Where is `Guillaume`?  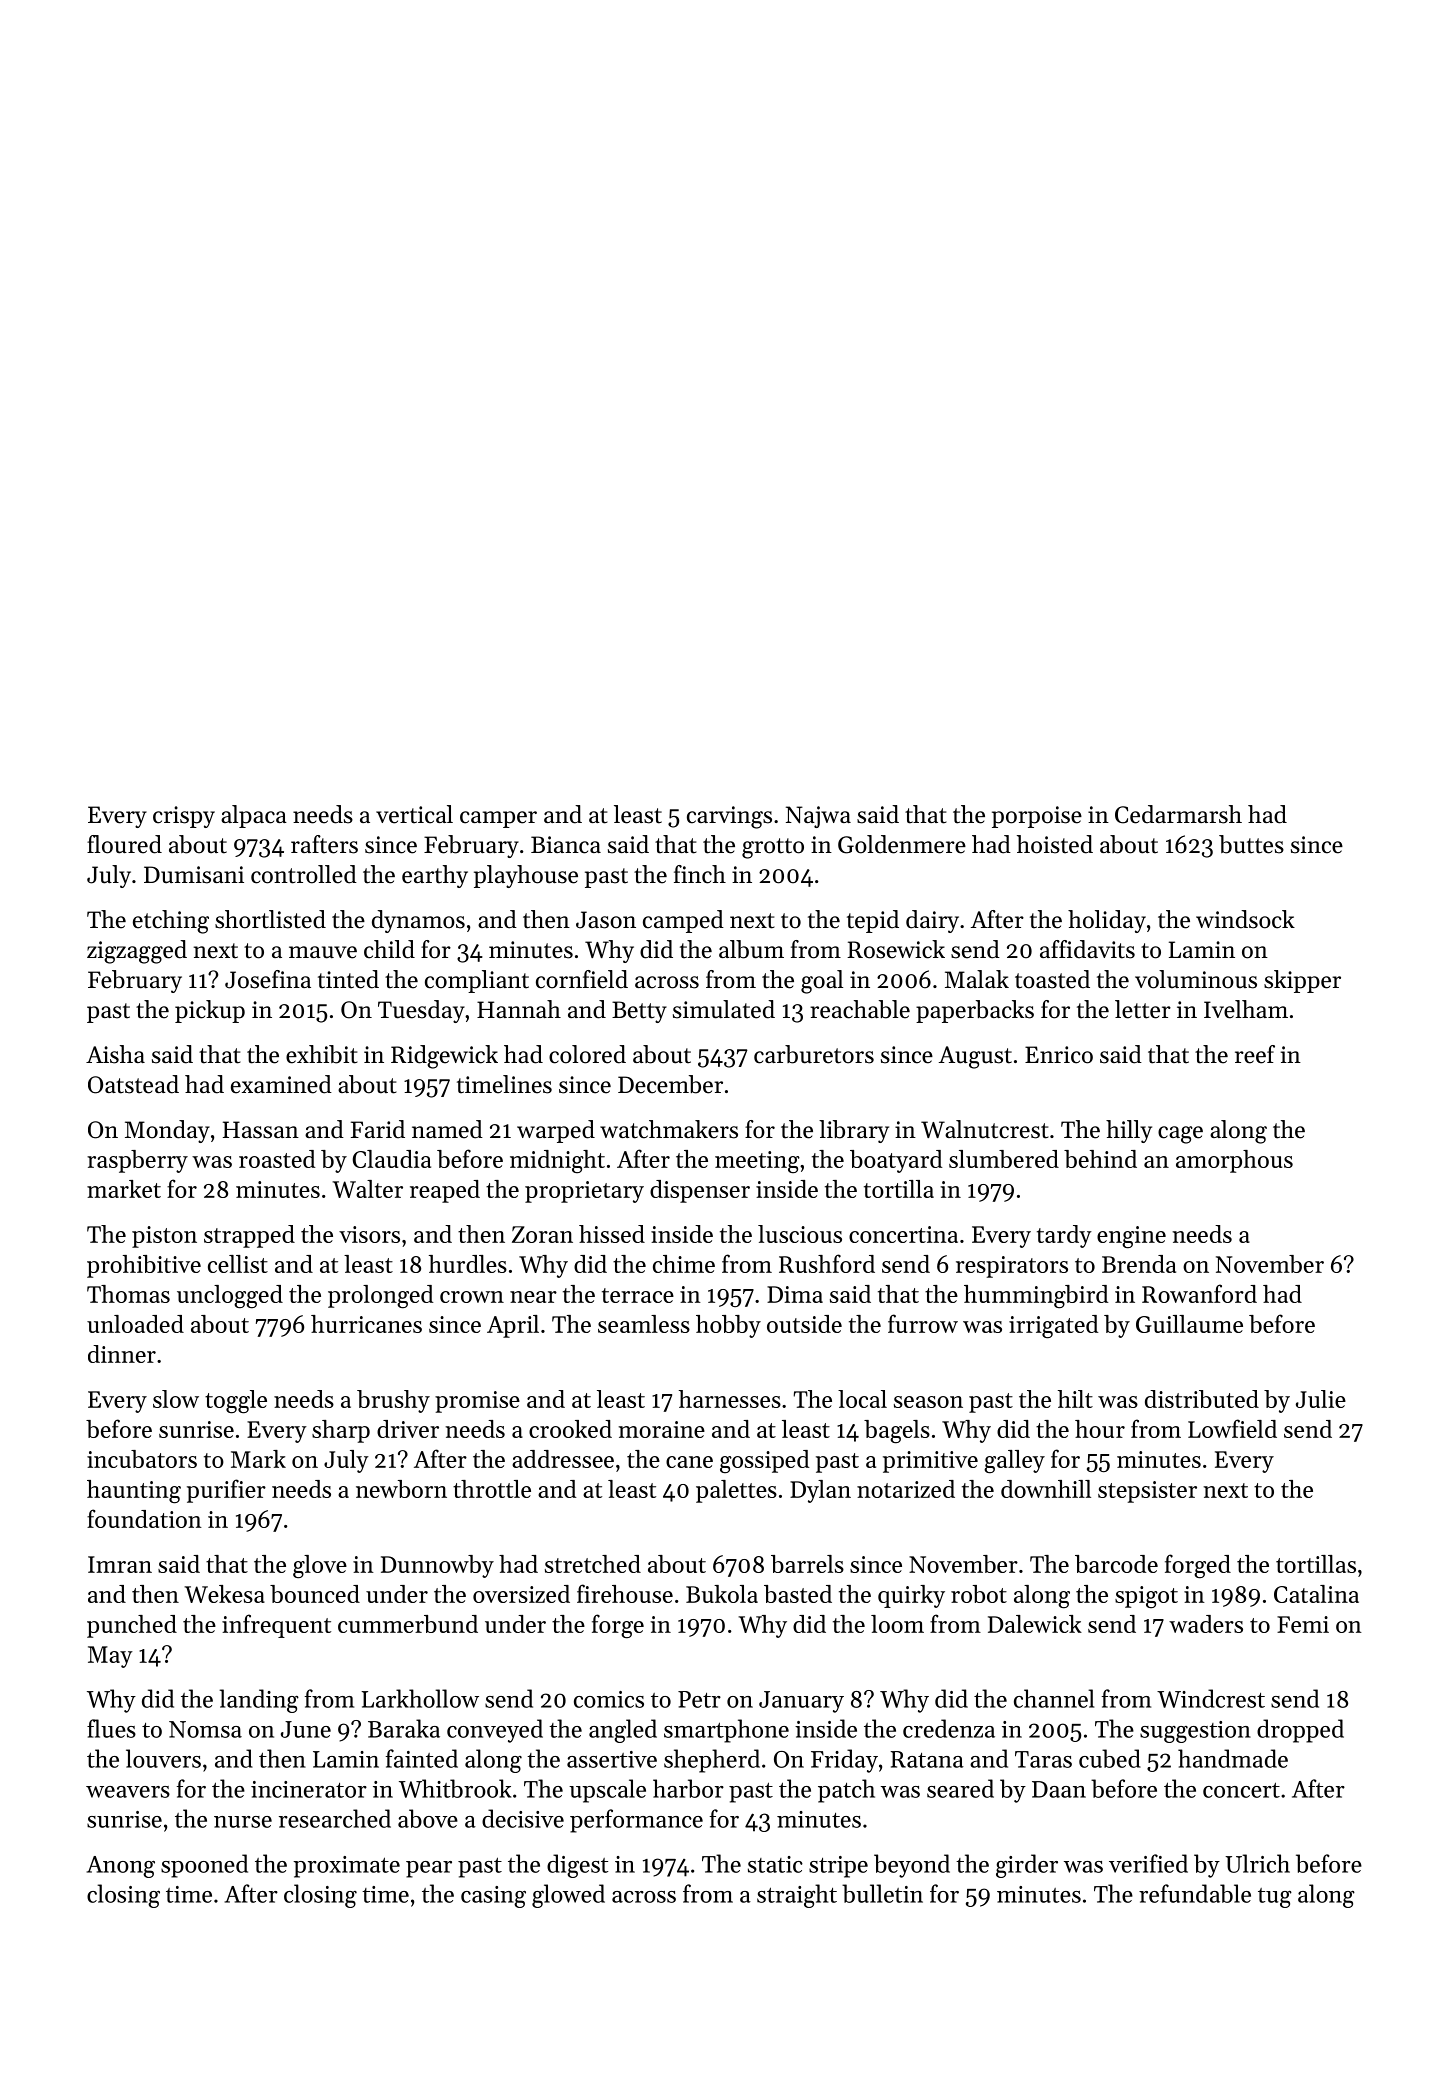 Guillaume is located at coordinates (1189, 1324).
